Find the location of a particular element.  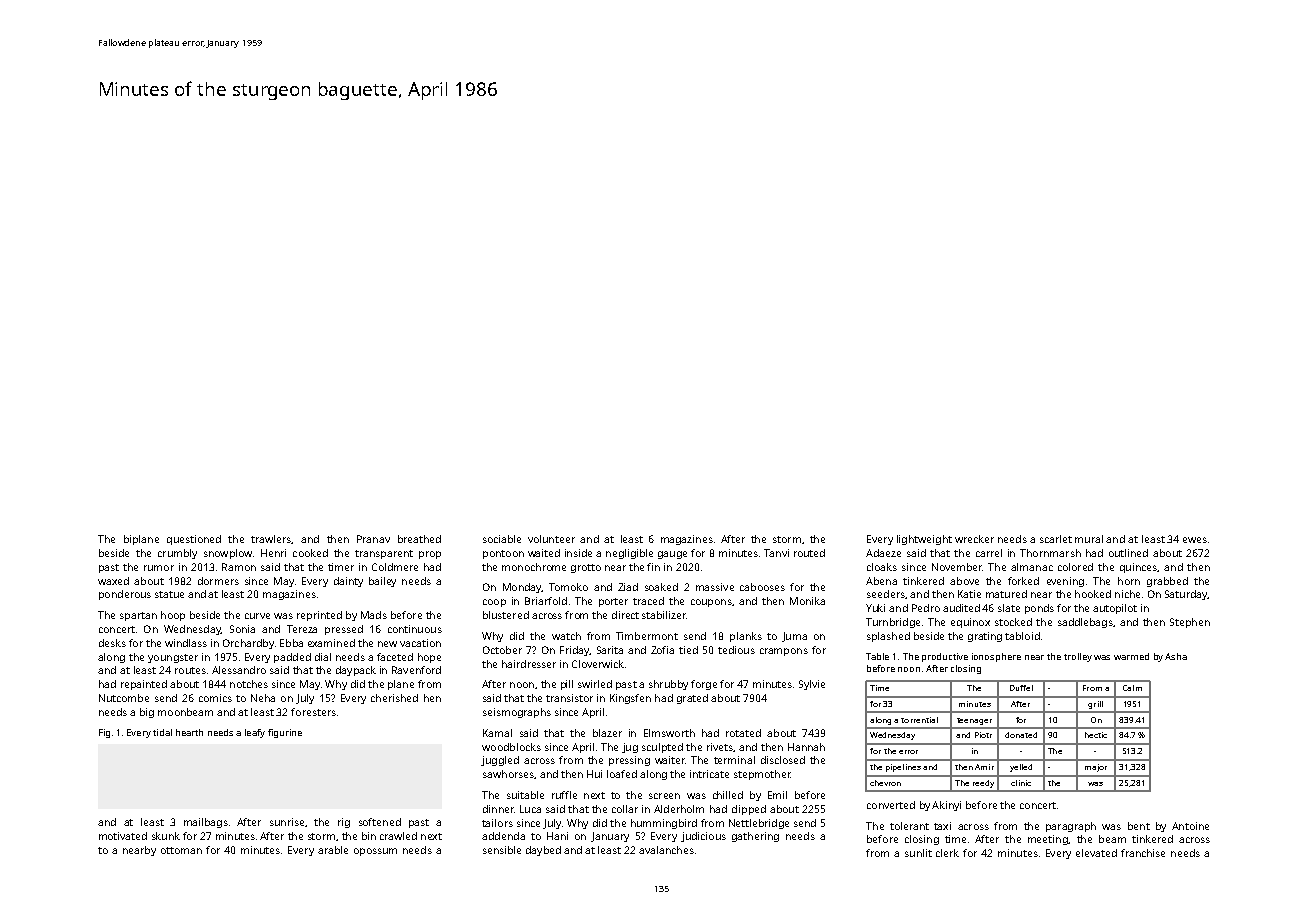

Piotr is located at coordinates (983, 735).
